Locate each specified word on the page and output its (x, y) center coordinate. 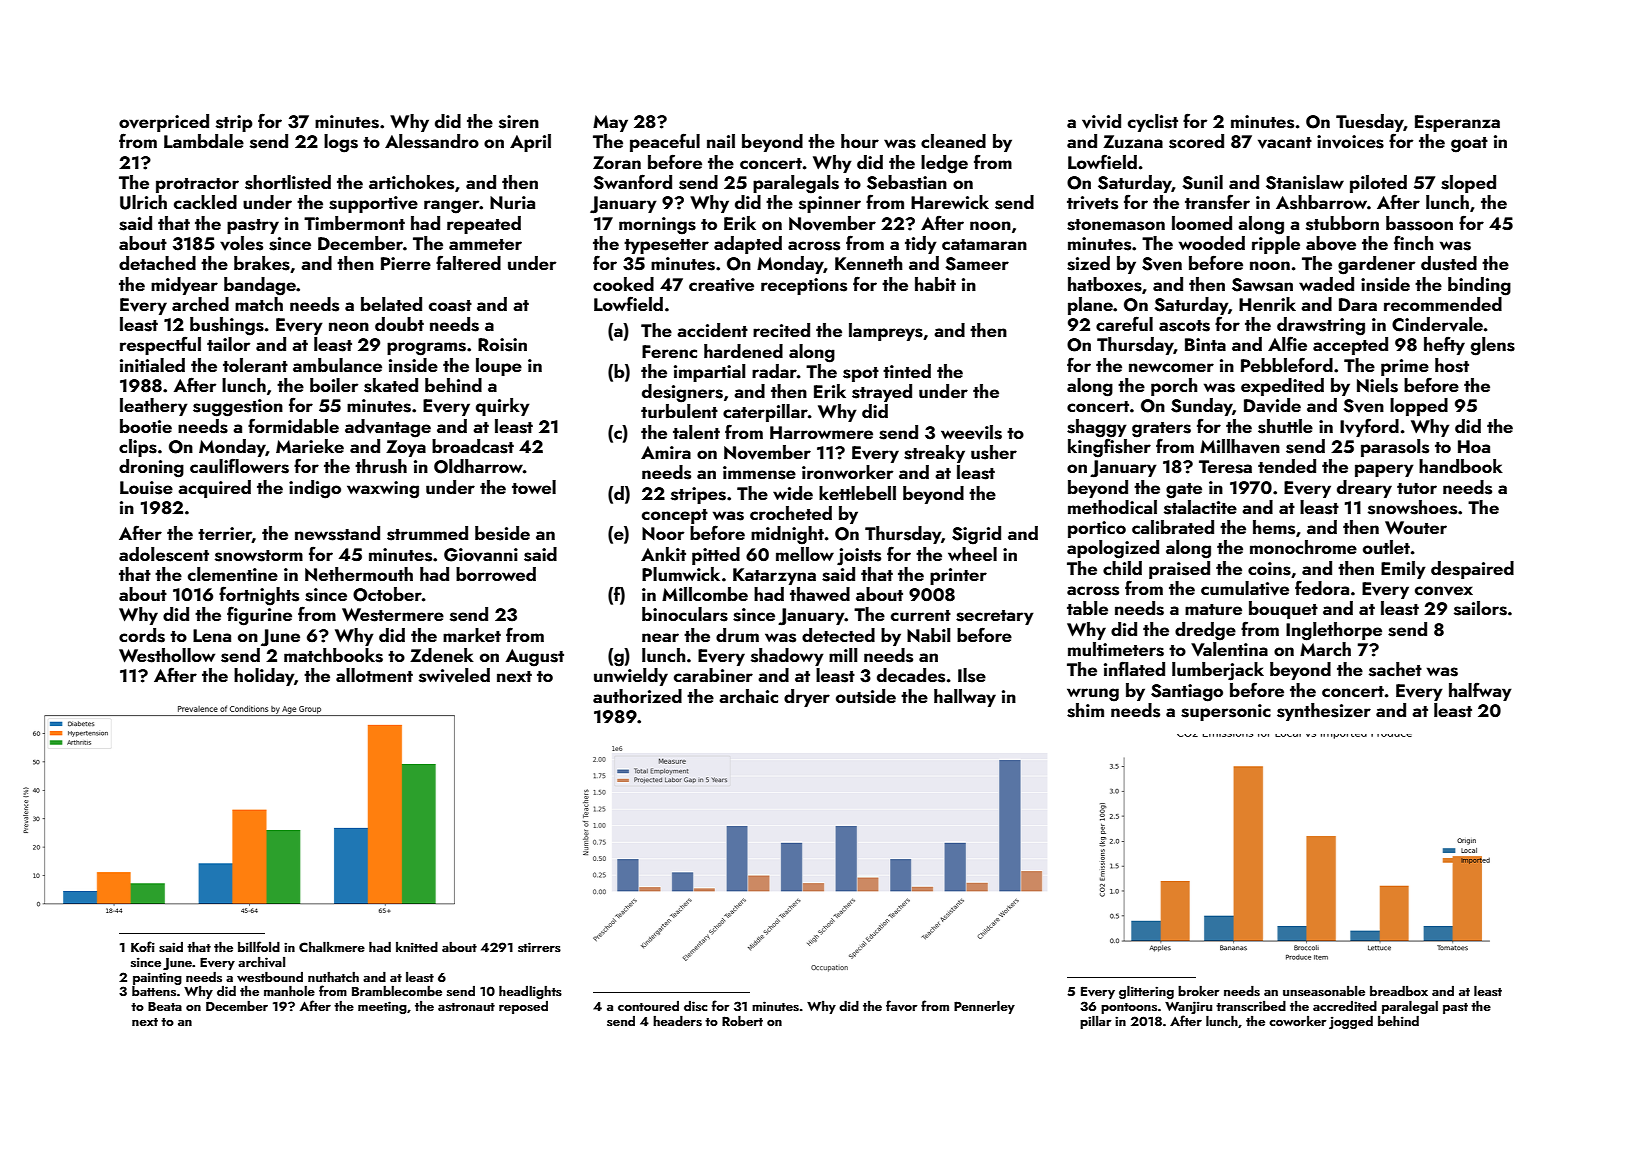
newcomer (1171, 367)
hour (860, 141)
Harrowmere (821, 432)
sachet (1395, 669)
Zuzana (1133, 141)
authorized (637, 696)
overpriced (164, 123)
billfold (259, 946)
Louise (146, 488)
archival (261, 962)
